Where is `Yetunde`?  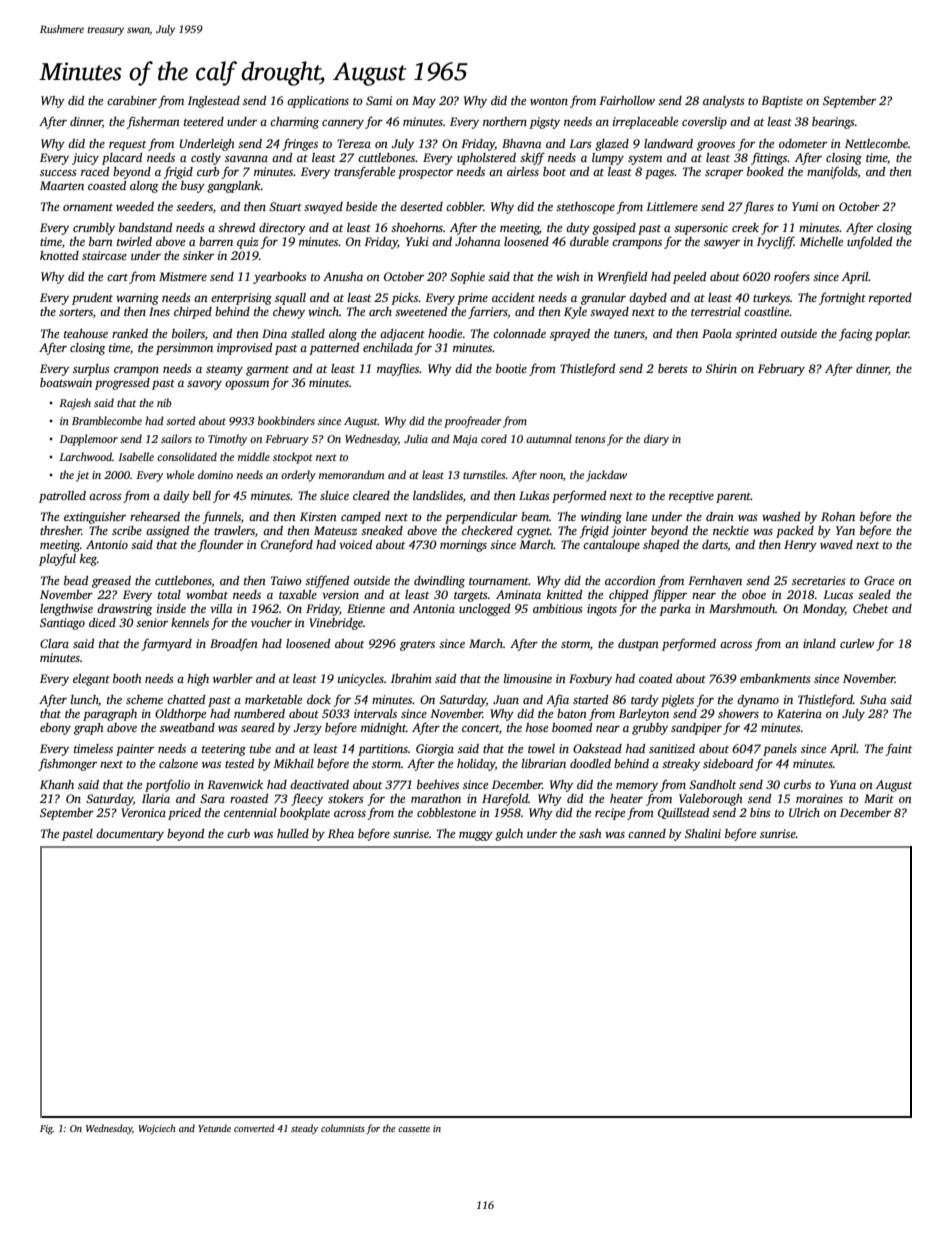
Yetunde is located at coordinates (214, 1128).
